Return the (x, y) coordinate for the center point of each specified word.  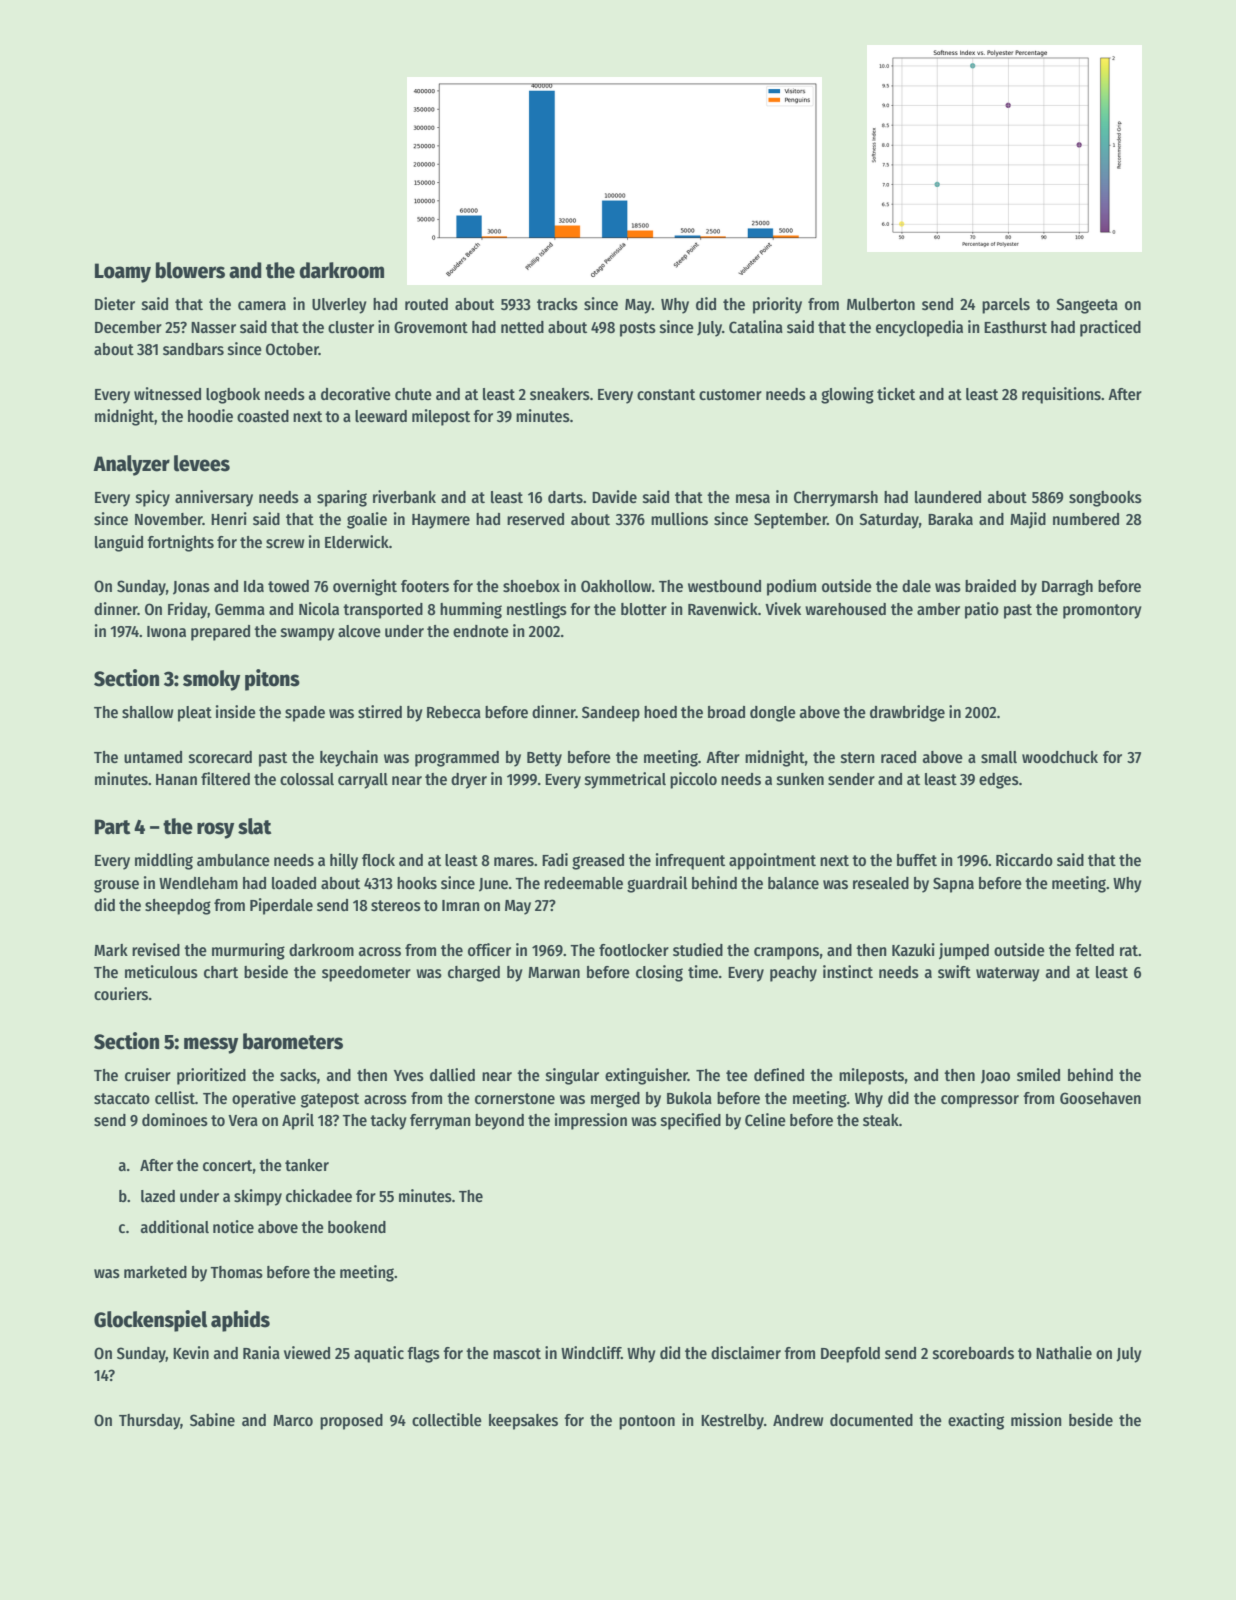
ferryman (440, 1122)
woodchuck (1060, 757)
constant (666, 394)
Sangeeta (1087, 306)
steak (881, 1120)
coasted (263, 416)
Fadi (555, 859)
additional (174, 1226)
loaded (294, 883)
